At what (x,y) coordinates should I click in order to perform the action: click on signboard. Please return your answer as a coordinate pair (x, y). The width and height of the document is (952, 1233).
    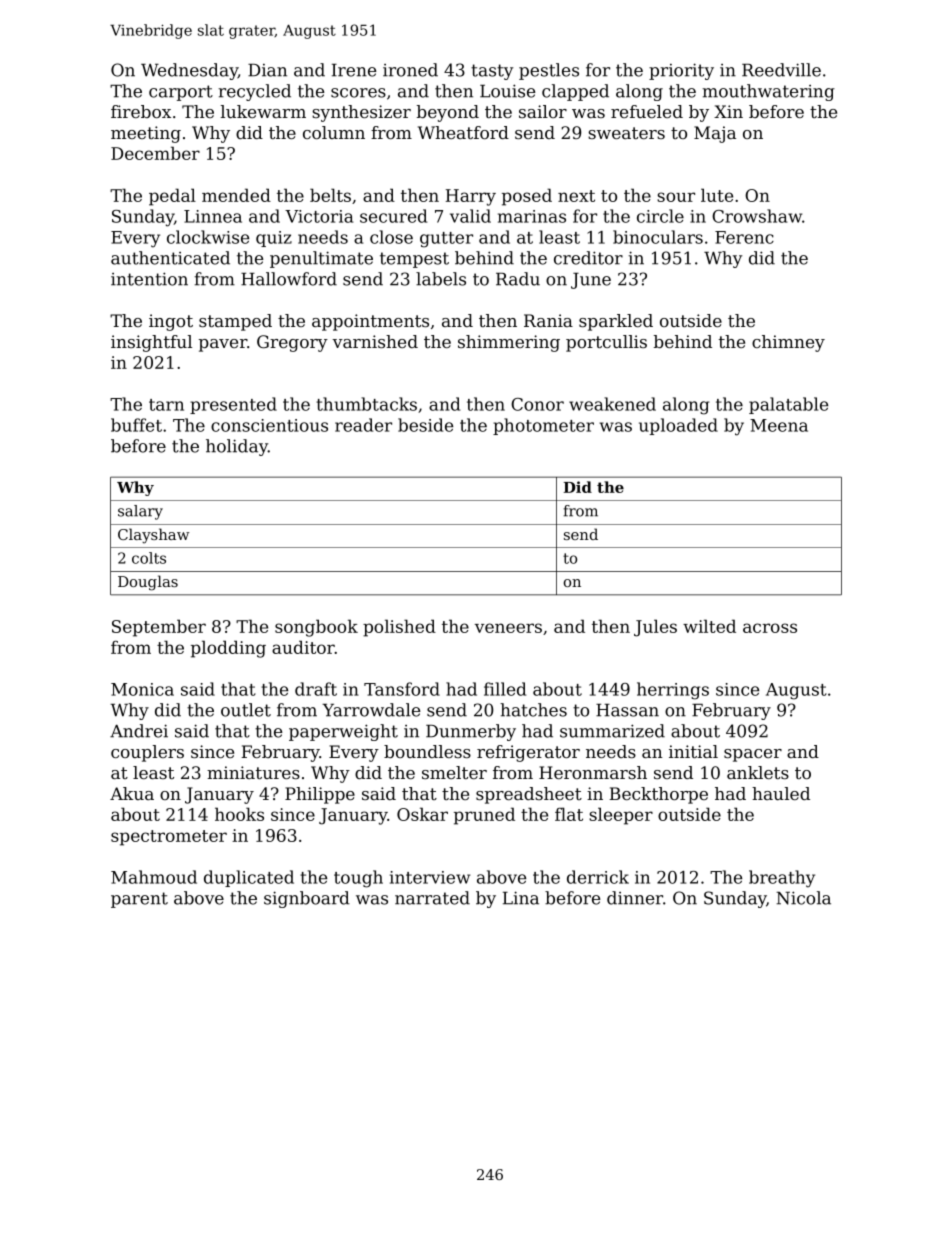
    Looking at the image, I should click on (307, 899).
